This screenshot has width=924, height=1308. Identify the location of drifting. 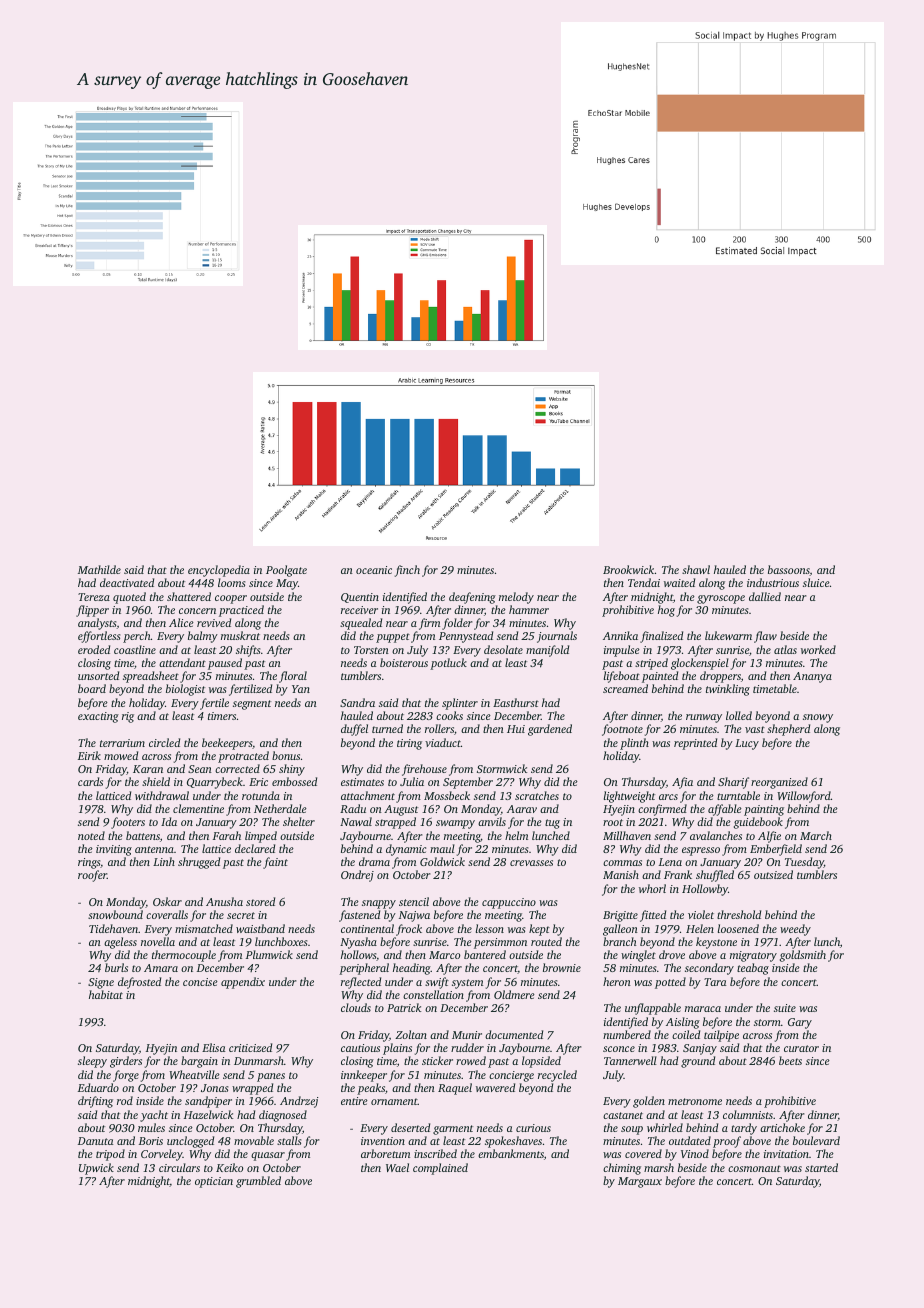
(95, 1102).
